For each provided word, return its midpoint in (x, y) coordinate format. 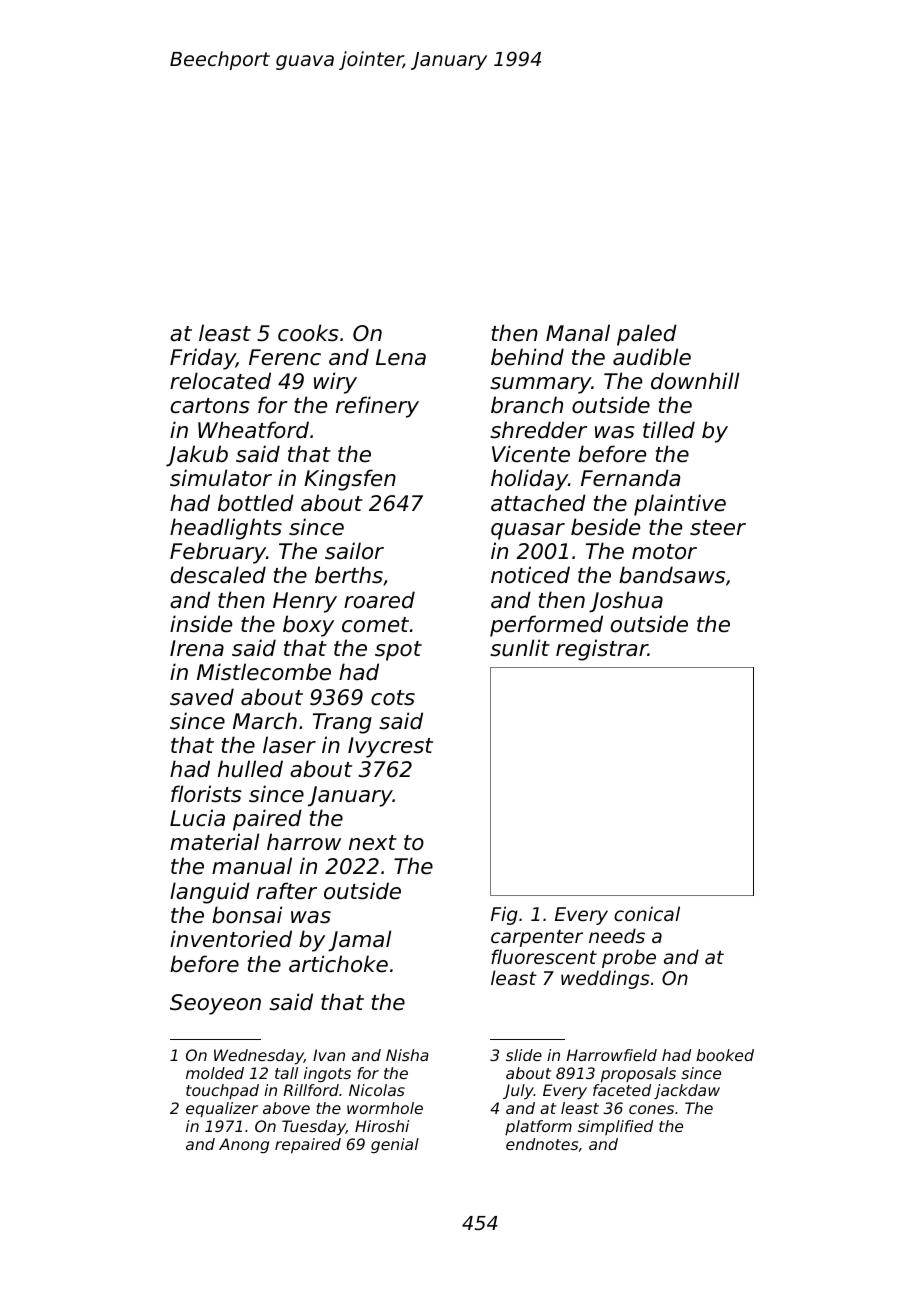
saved (202, 697)
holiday (529, 480)
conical (647, 913)
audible (652, 357)
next (373, 843)
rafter (287, 891)
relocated (220, 381)
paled (647, 335)
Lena (401, 357)
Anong (244, 1145)
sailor (354, 551)
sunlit (520, 648)
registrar (602, 650)
